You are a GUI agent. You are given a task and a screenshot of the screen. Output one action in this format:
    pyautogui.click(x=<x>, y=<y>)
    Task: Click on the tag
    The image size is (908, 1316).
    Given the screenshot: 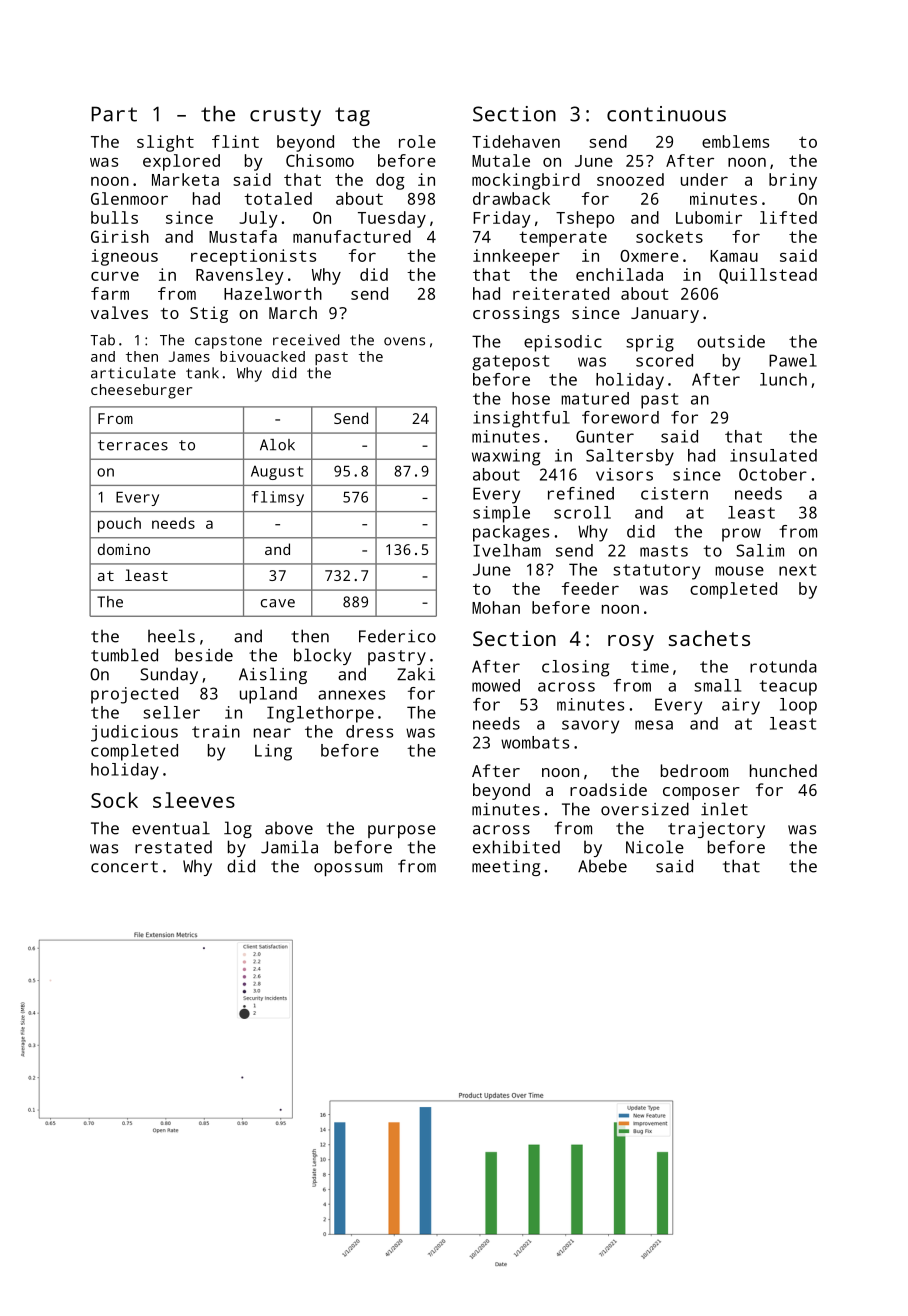 What is the action you would take?
    pyautogui.click(x=352, y=116)
